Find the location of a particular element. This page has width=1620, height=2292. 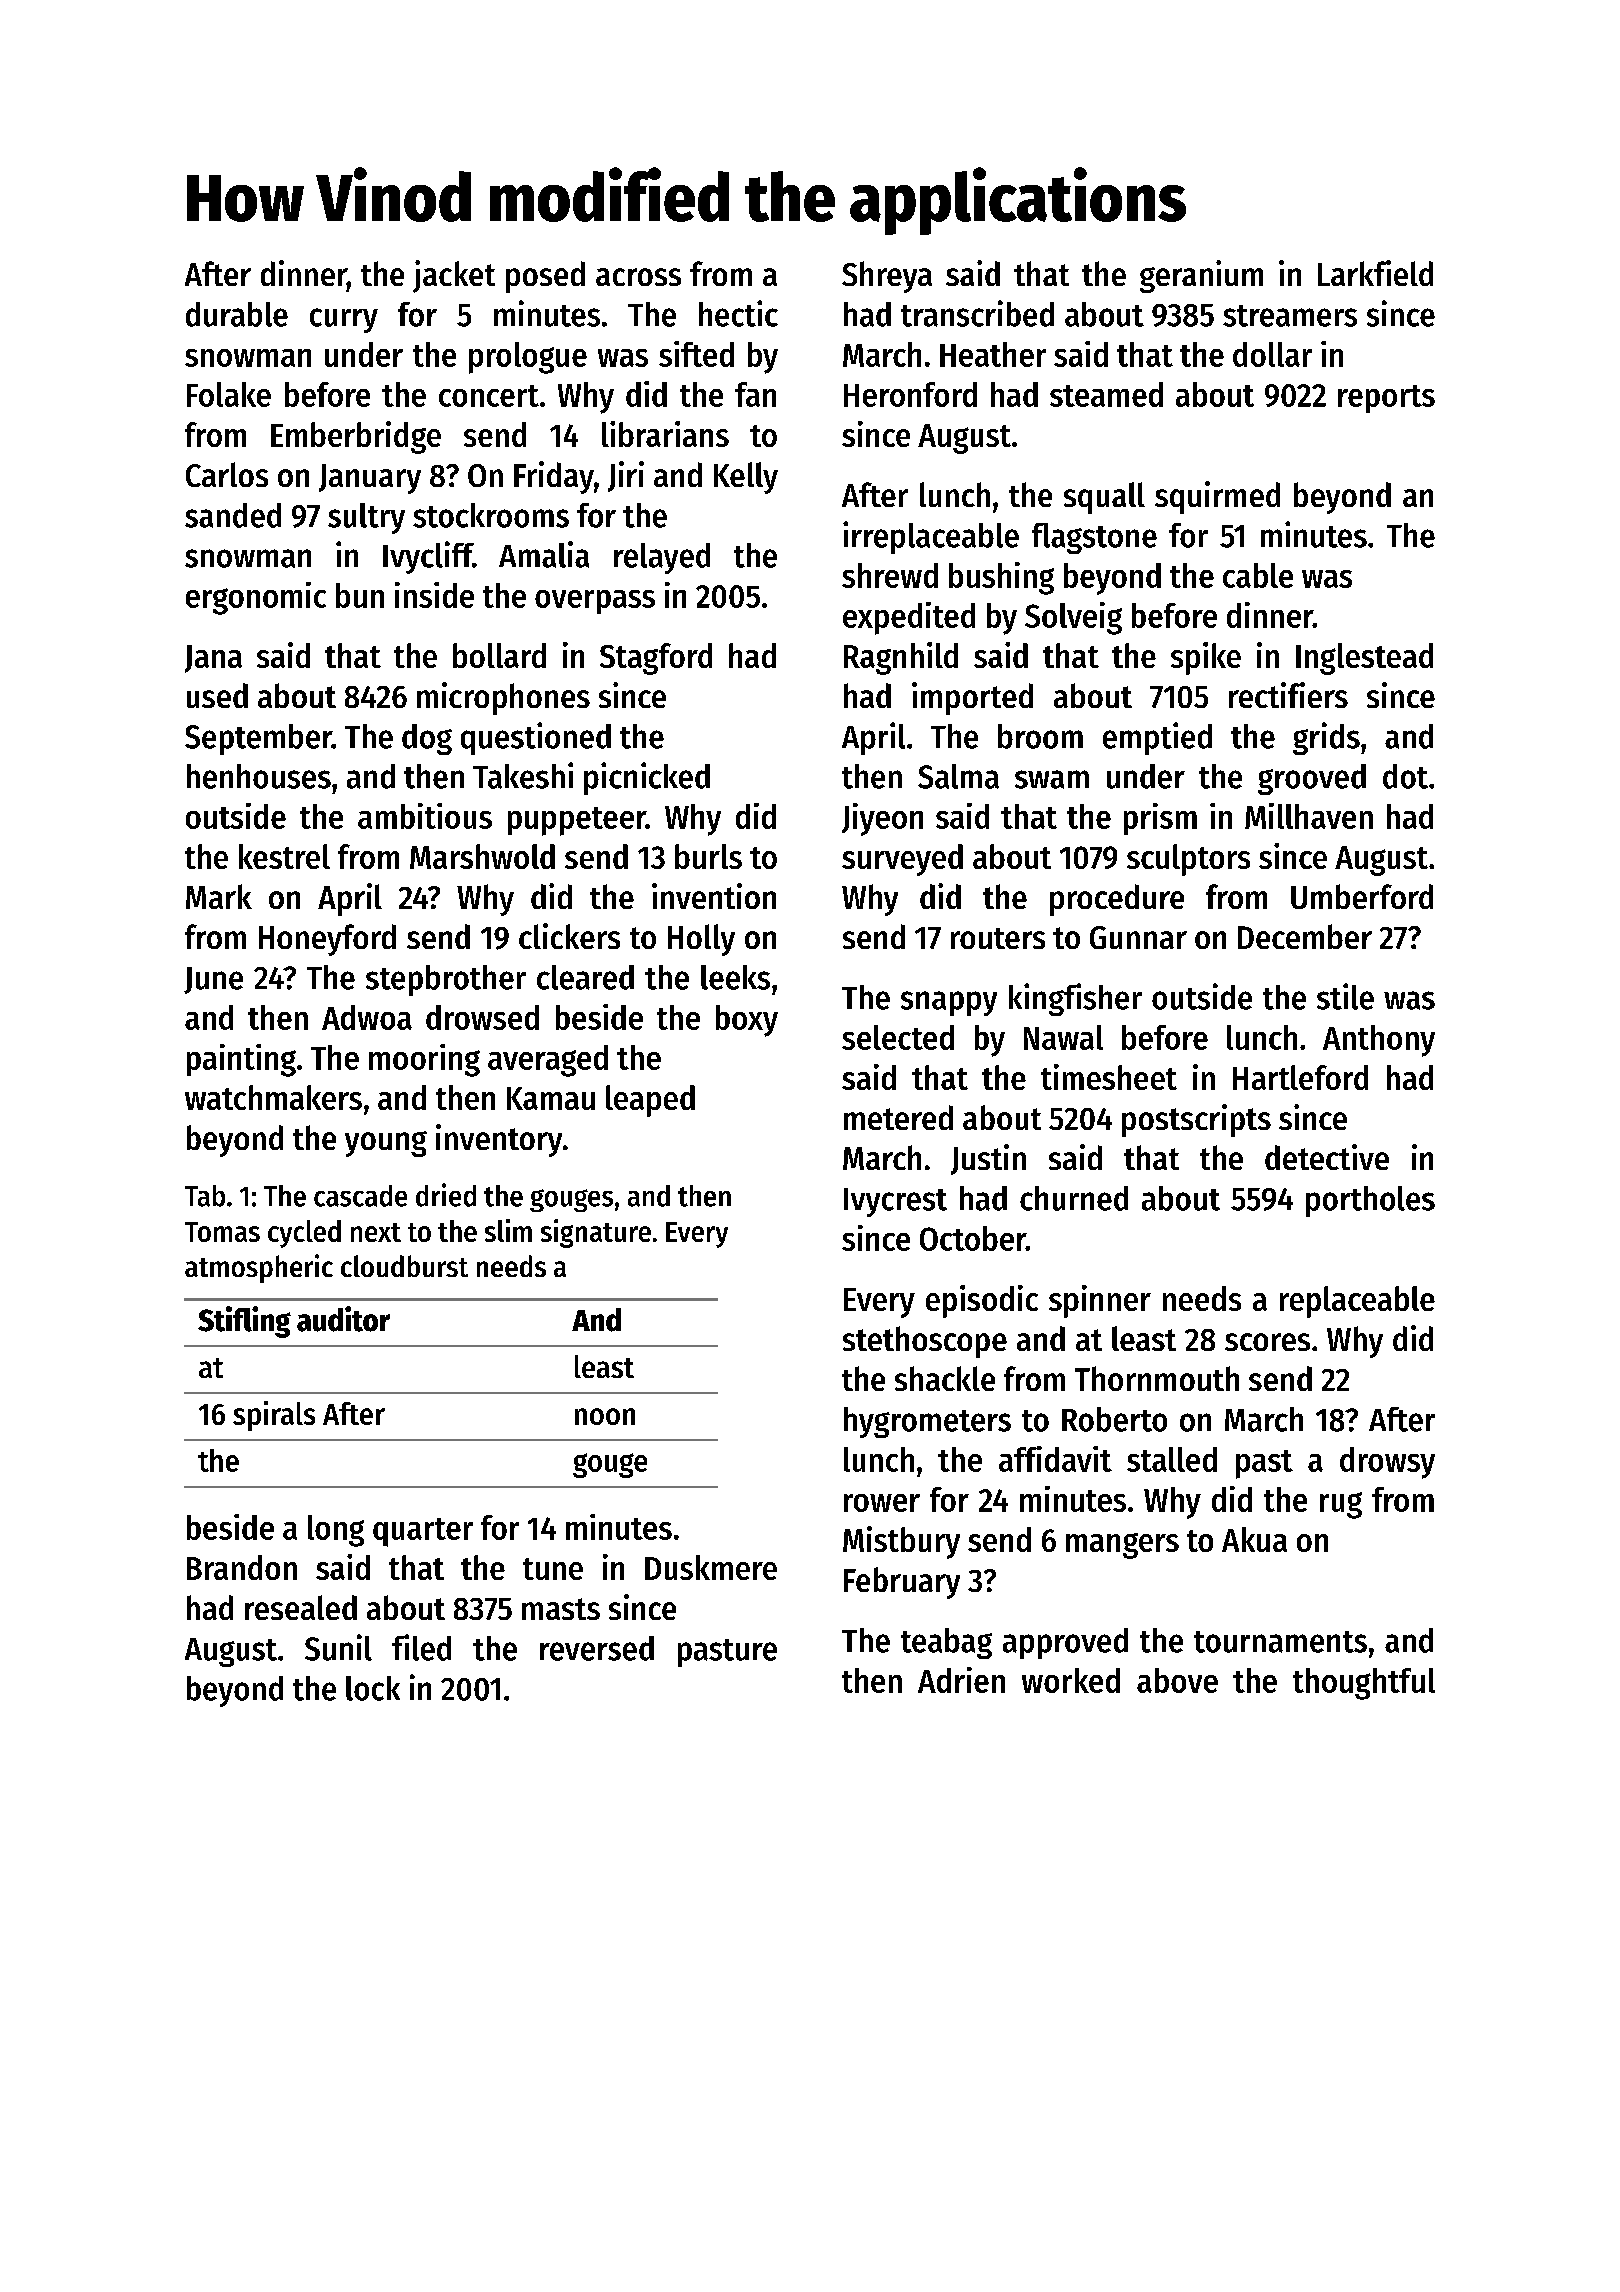

lock is located at coordinates (373, 1688).
